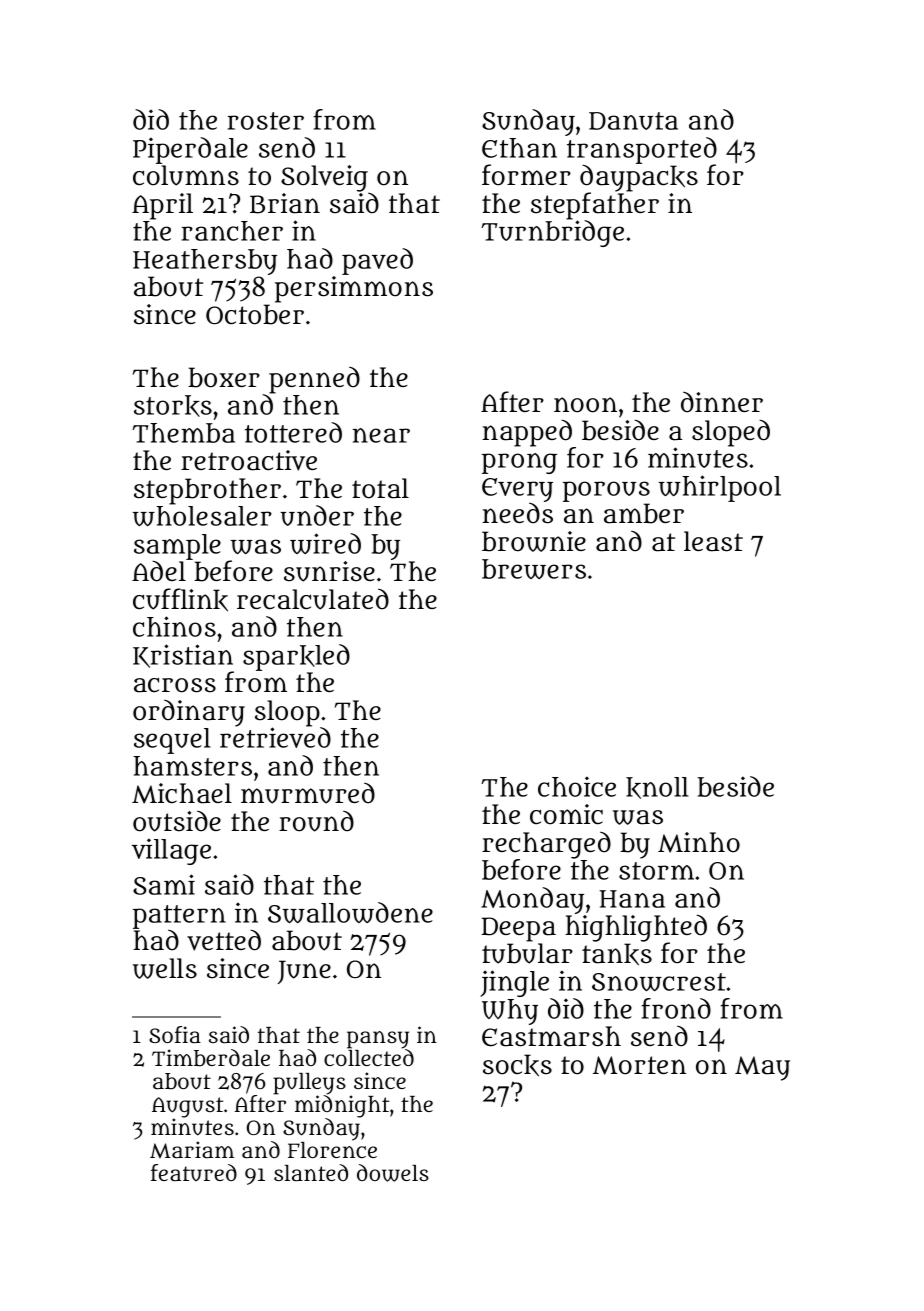  What do you see at coordinates (266, 121) in the screenshot?
I see `roster` at bounding box center [266, 121].
